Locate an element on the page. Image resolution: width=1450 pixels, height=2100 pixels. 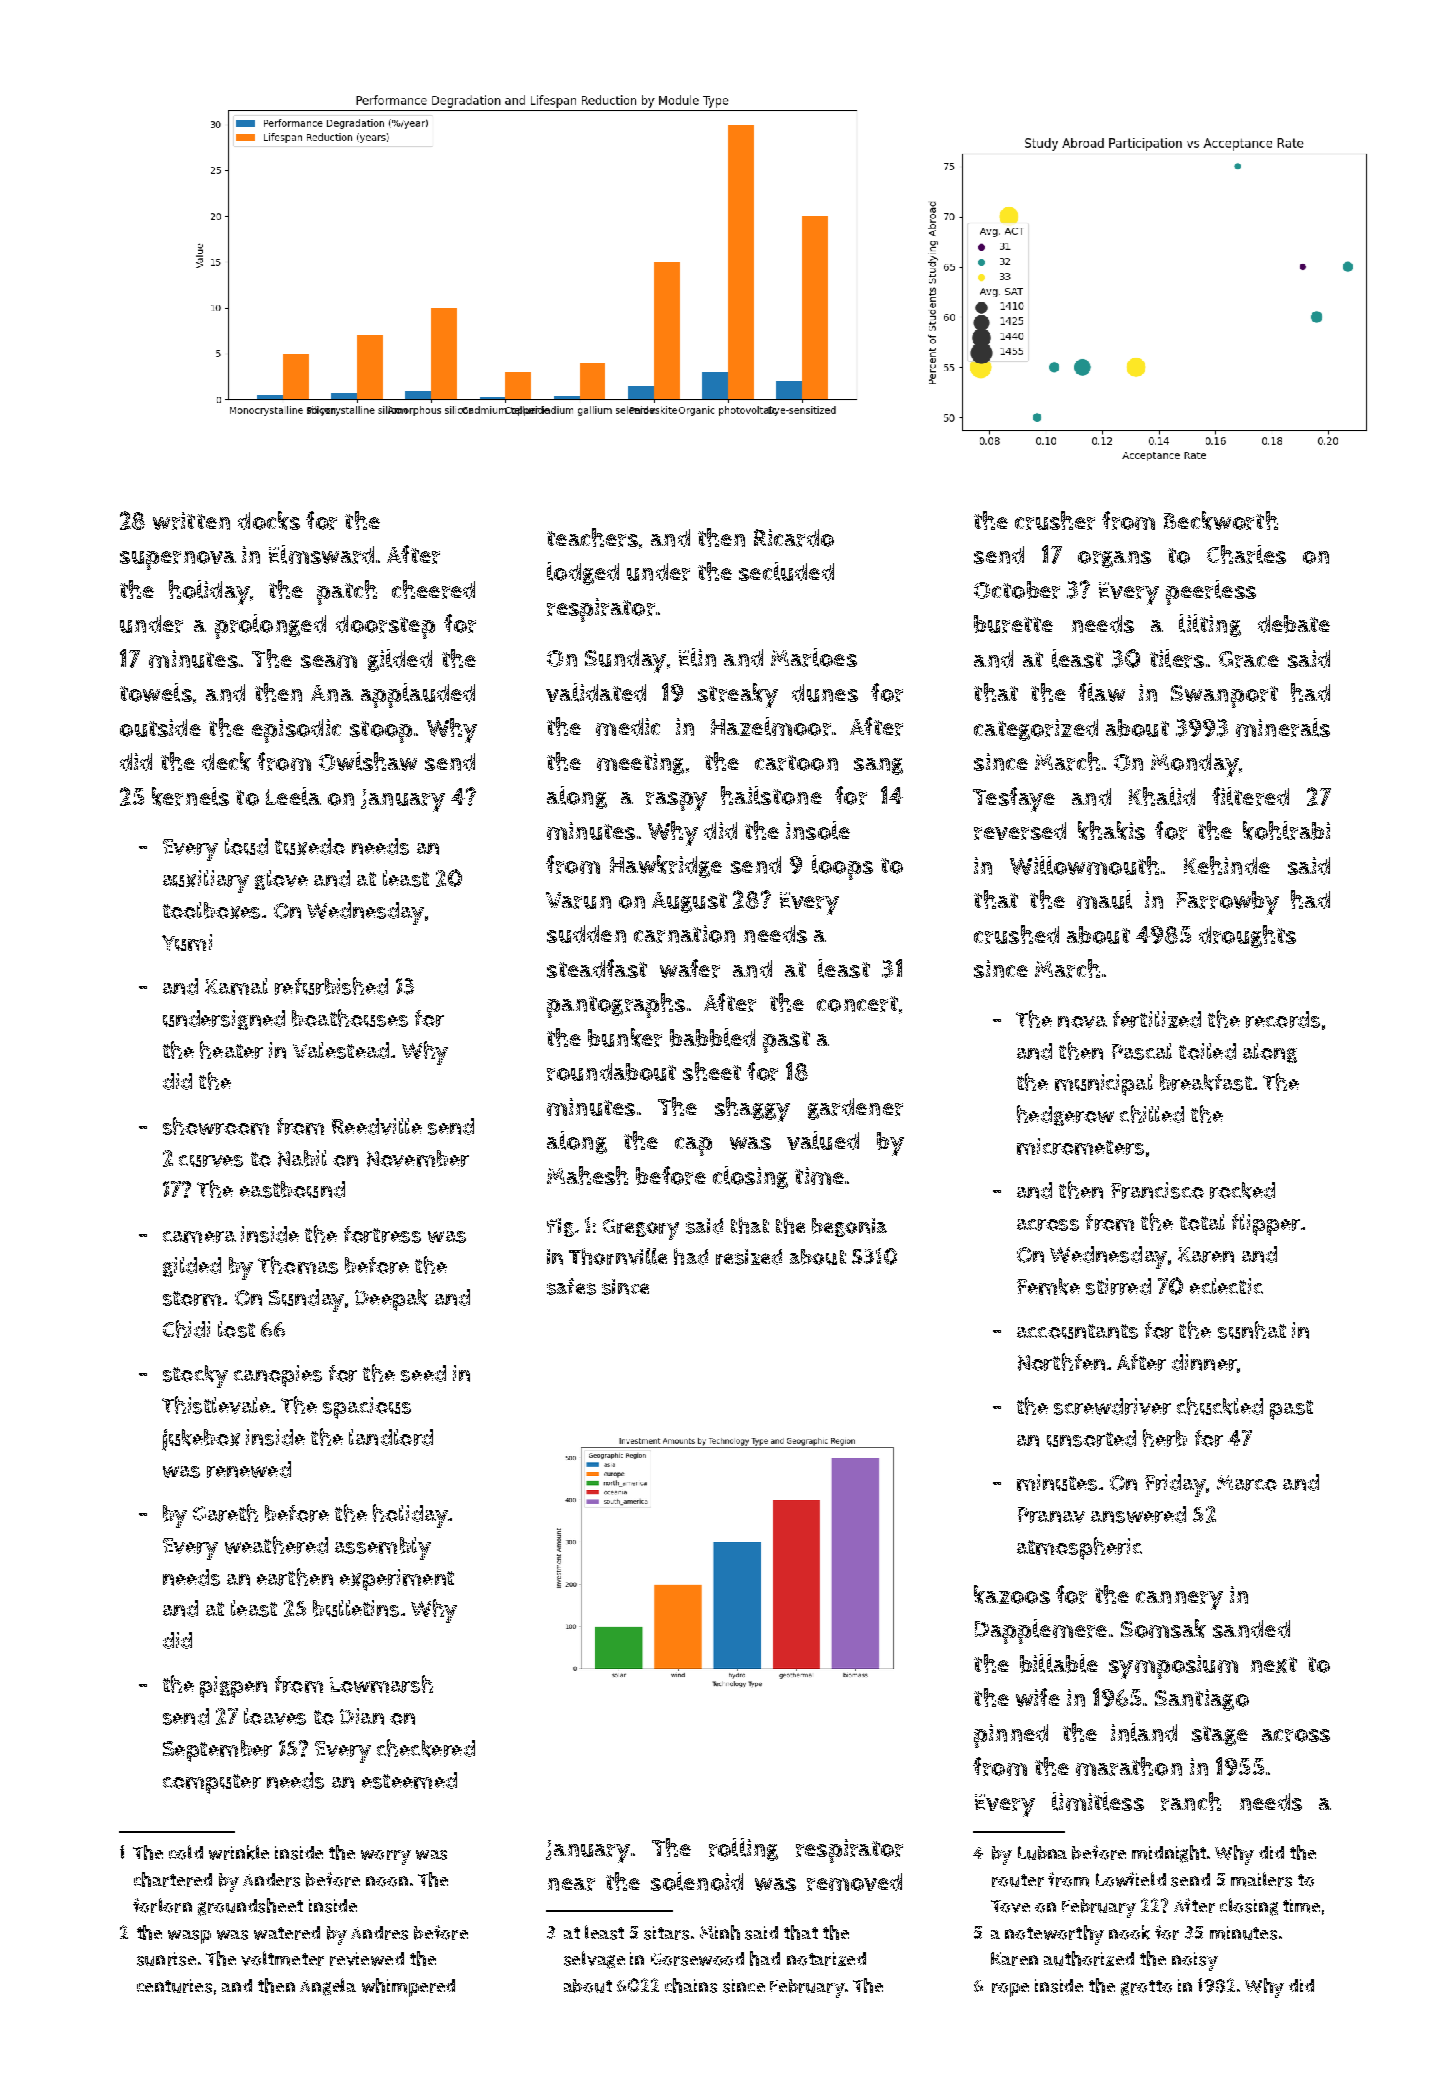
meeting is located at coordinates (640, 764).
